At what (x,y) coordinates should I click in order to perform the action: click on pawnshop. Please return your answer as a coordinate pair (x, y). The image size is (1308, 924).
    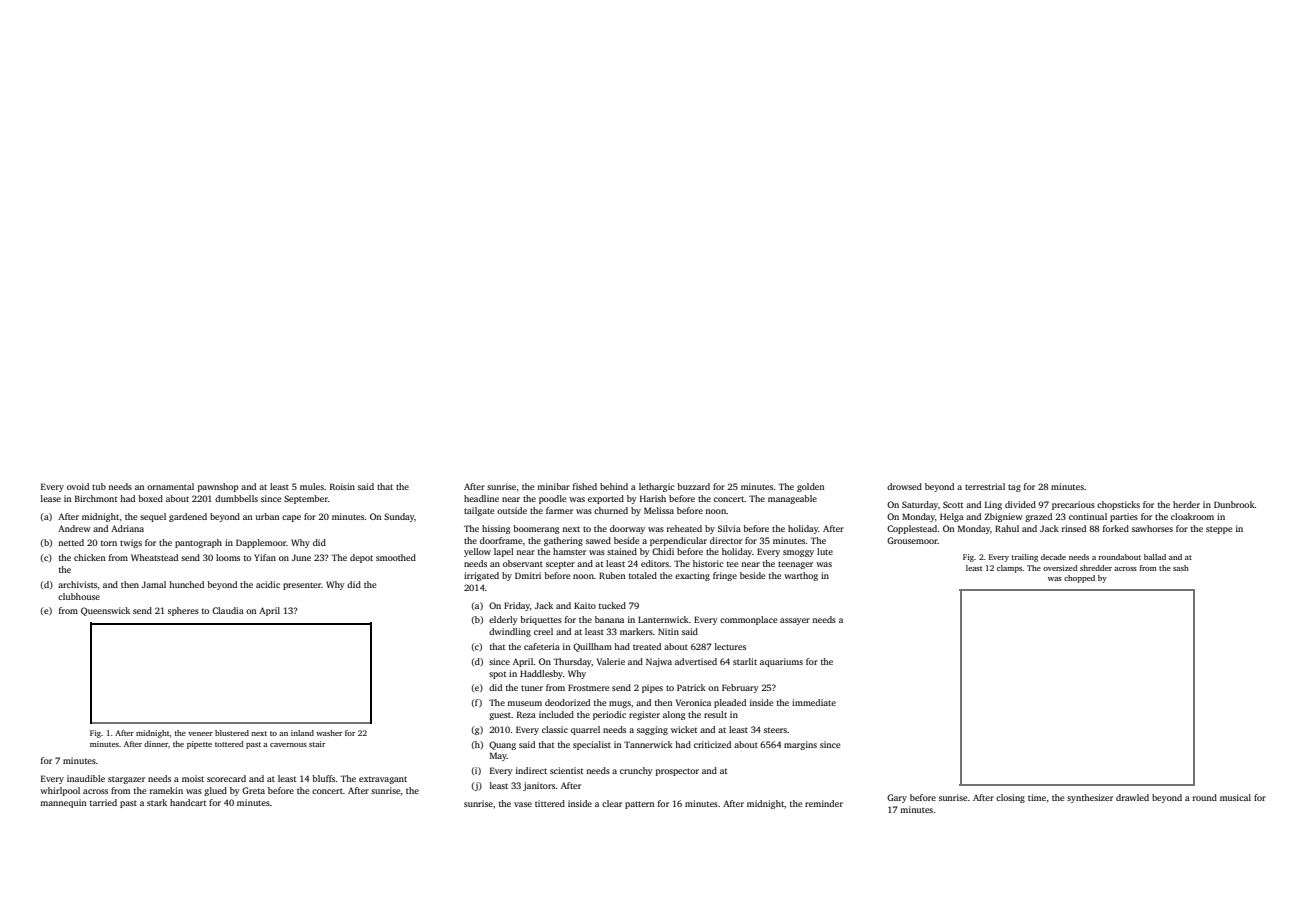
    Looking at the image, I should click on (218, 487).
